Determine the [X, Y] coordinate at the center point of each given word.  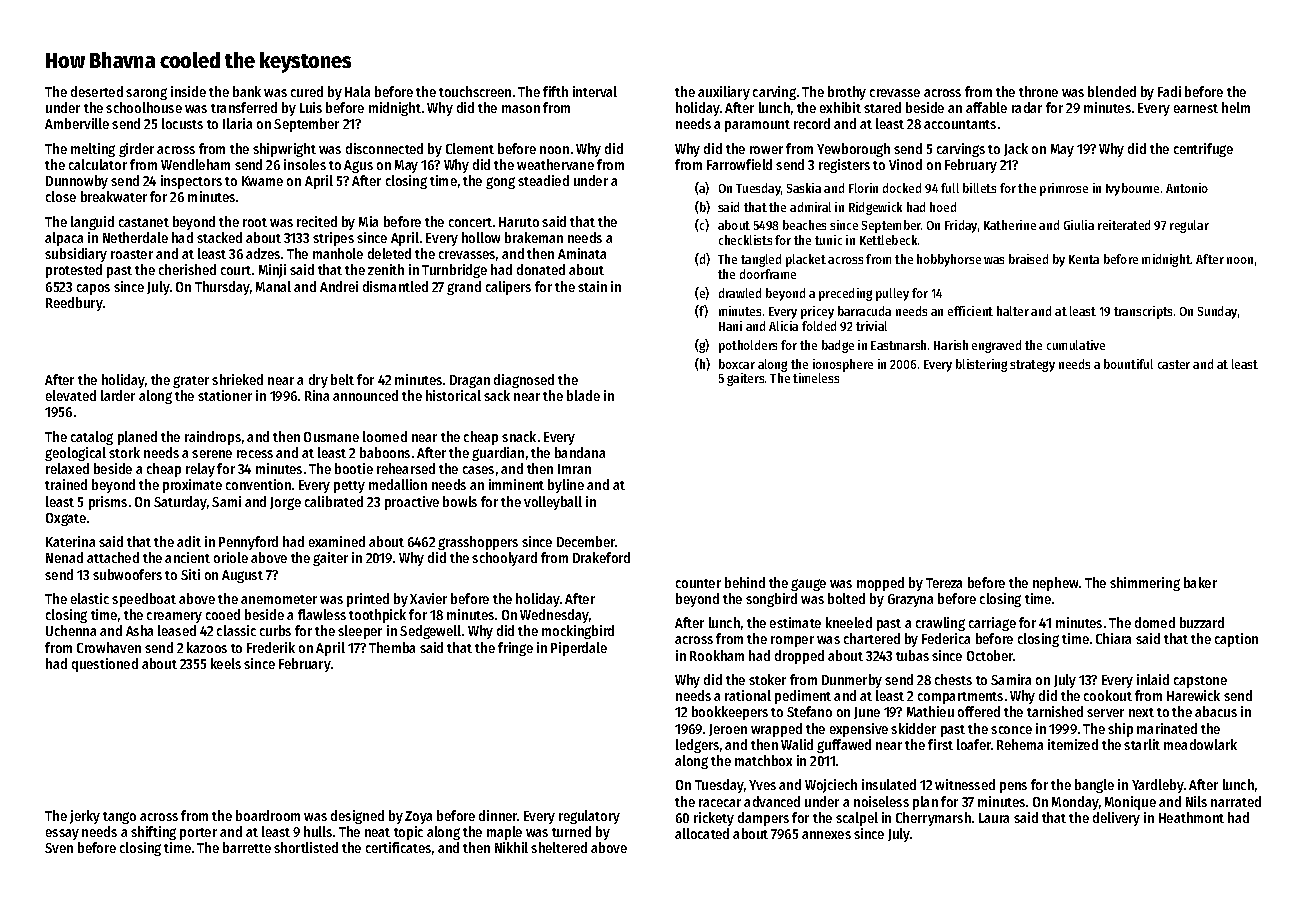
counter [698, 583]
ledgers [697, 746]
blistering [981, 365]
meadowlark [1200, 744]
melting [93, 150]
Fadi [1169, 91]
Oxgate [66, 519]
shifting [153, 833]
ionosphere [843, 365]
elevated [71, 395]
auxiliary [724, 93]
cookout [1108, 695]
